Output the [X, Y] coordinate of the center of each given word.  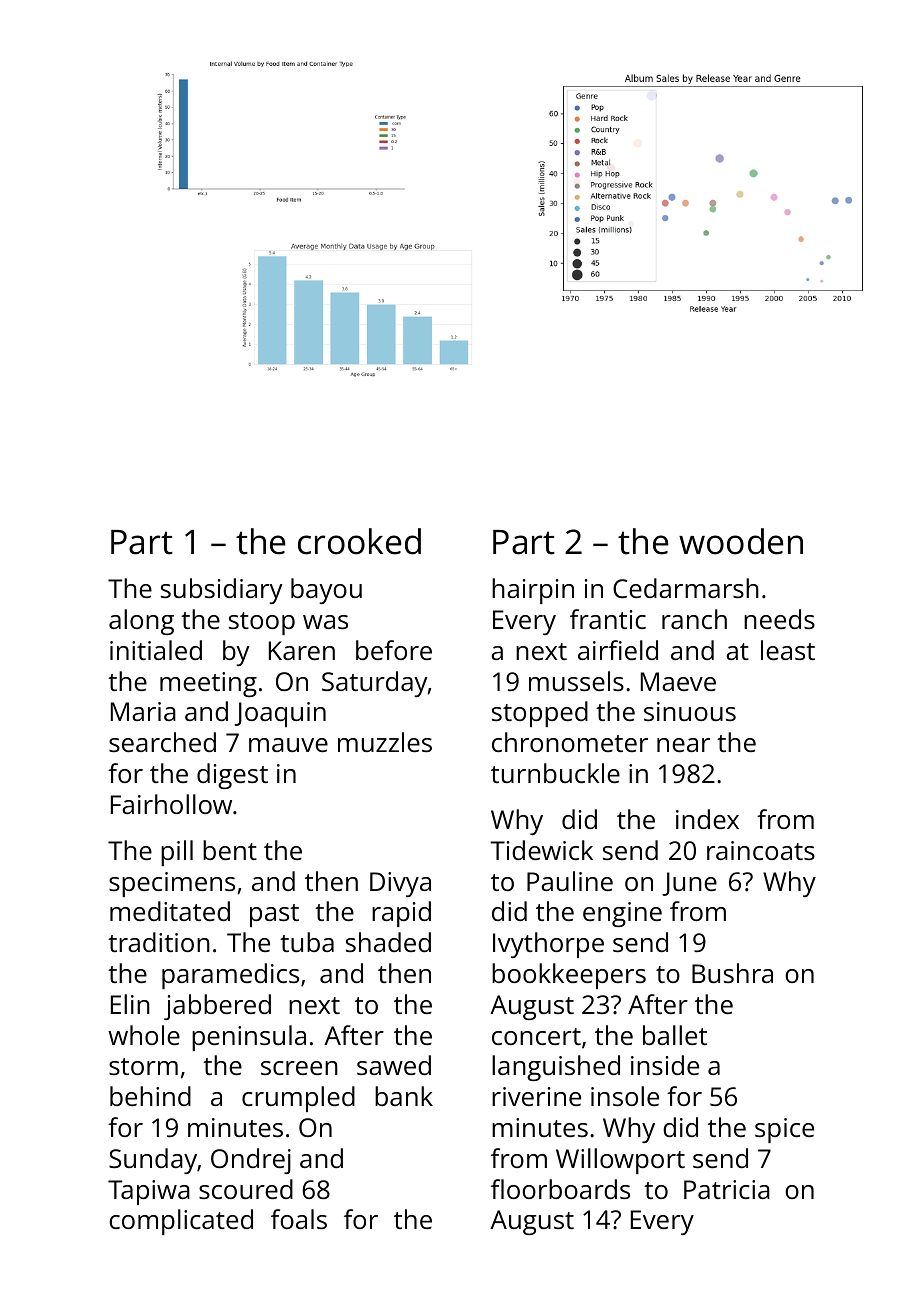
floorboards [560, 1189]
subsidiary [222, 591]
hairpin [533, 591]
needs [779, 619]
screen [299, 1068]
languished [556, 1068]
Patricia [727, 1189]
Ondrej [251, 1161]
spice [784, 1130]
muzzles [385, 742]
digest [232, 776]
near [683, 745]
